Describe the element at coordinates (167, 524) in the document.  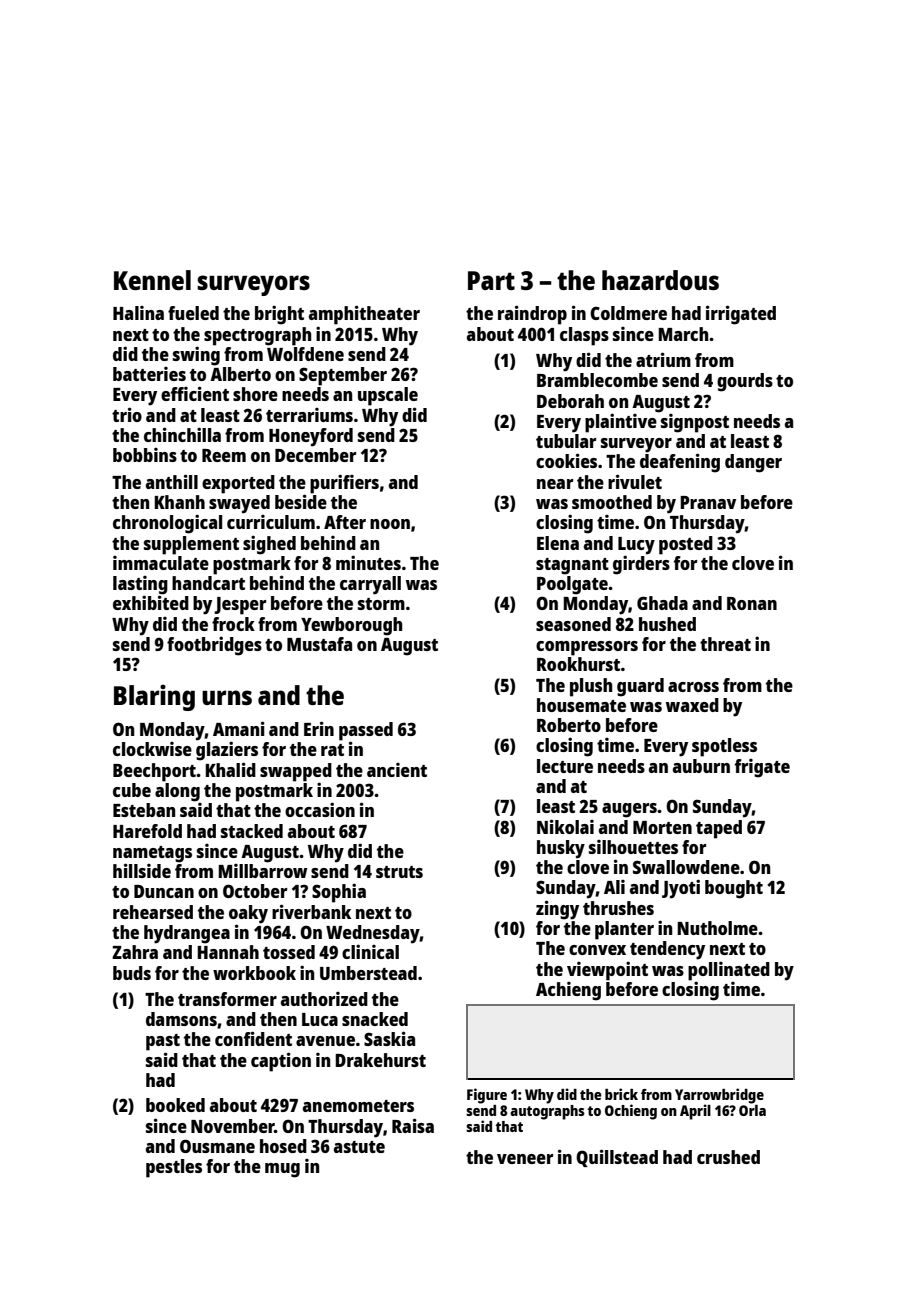
I see `chronological` at that location.
